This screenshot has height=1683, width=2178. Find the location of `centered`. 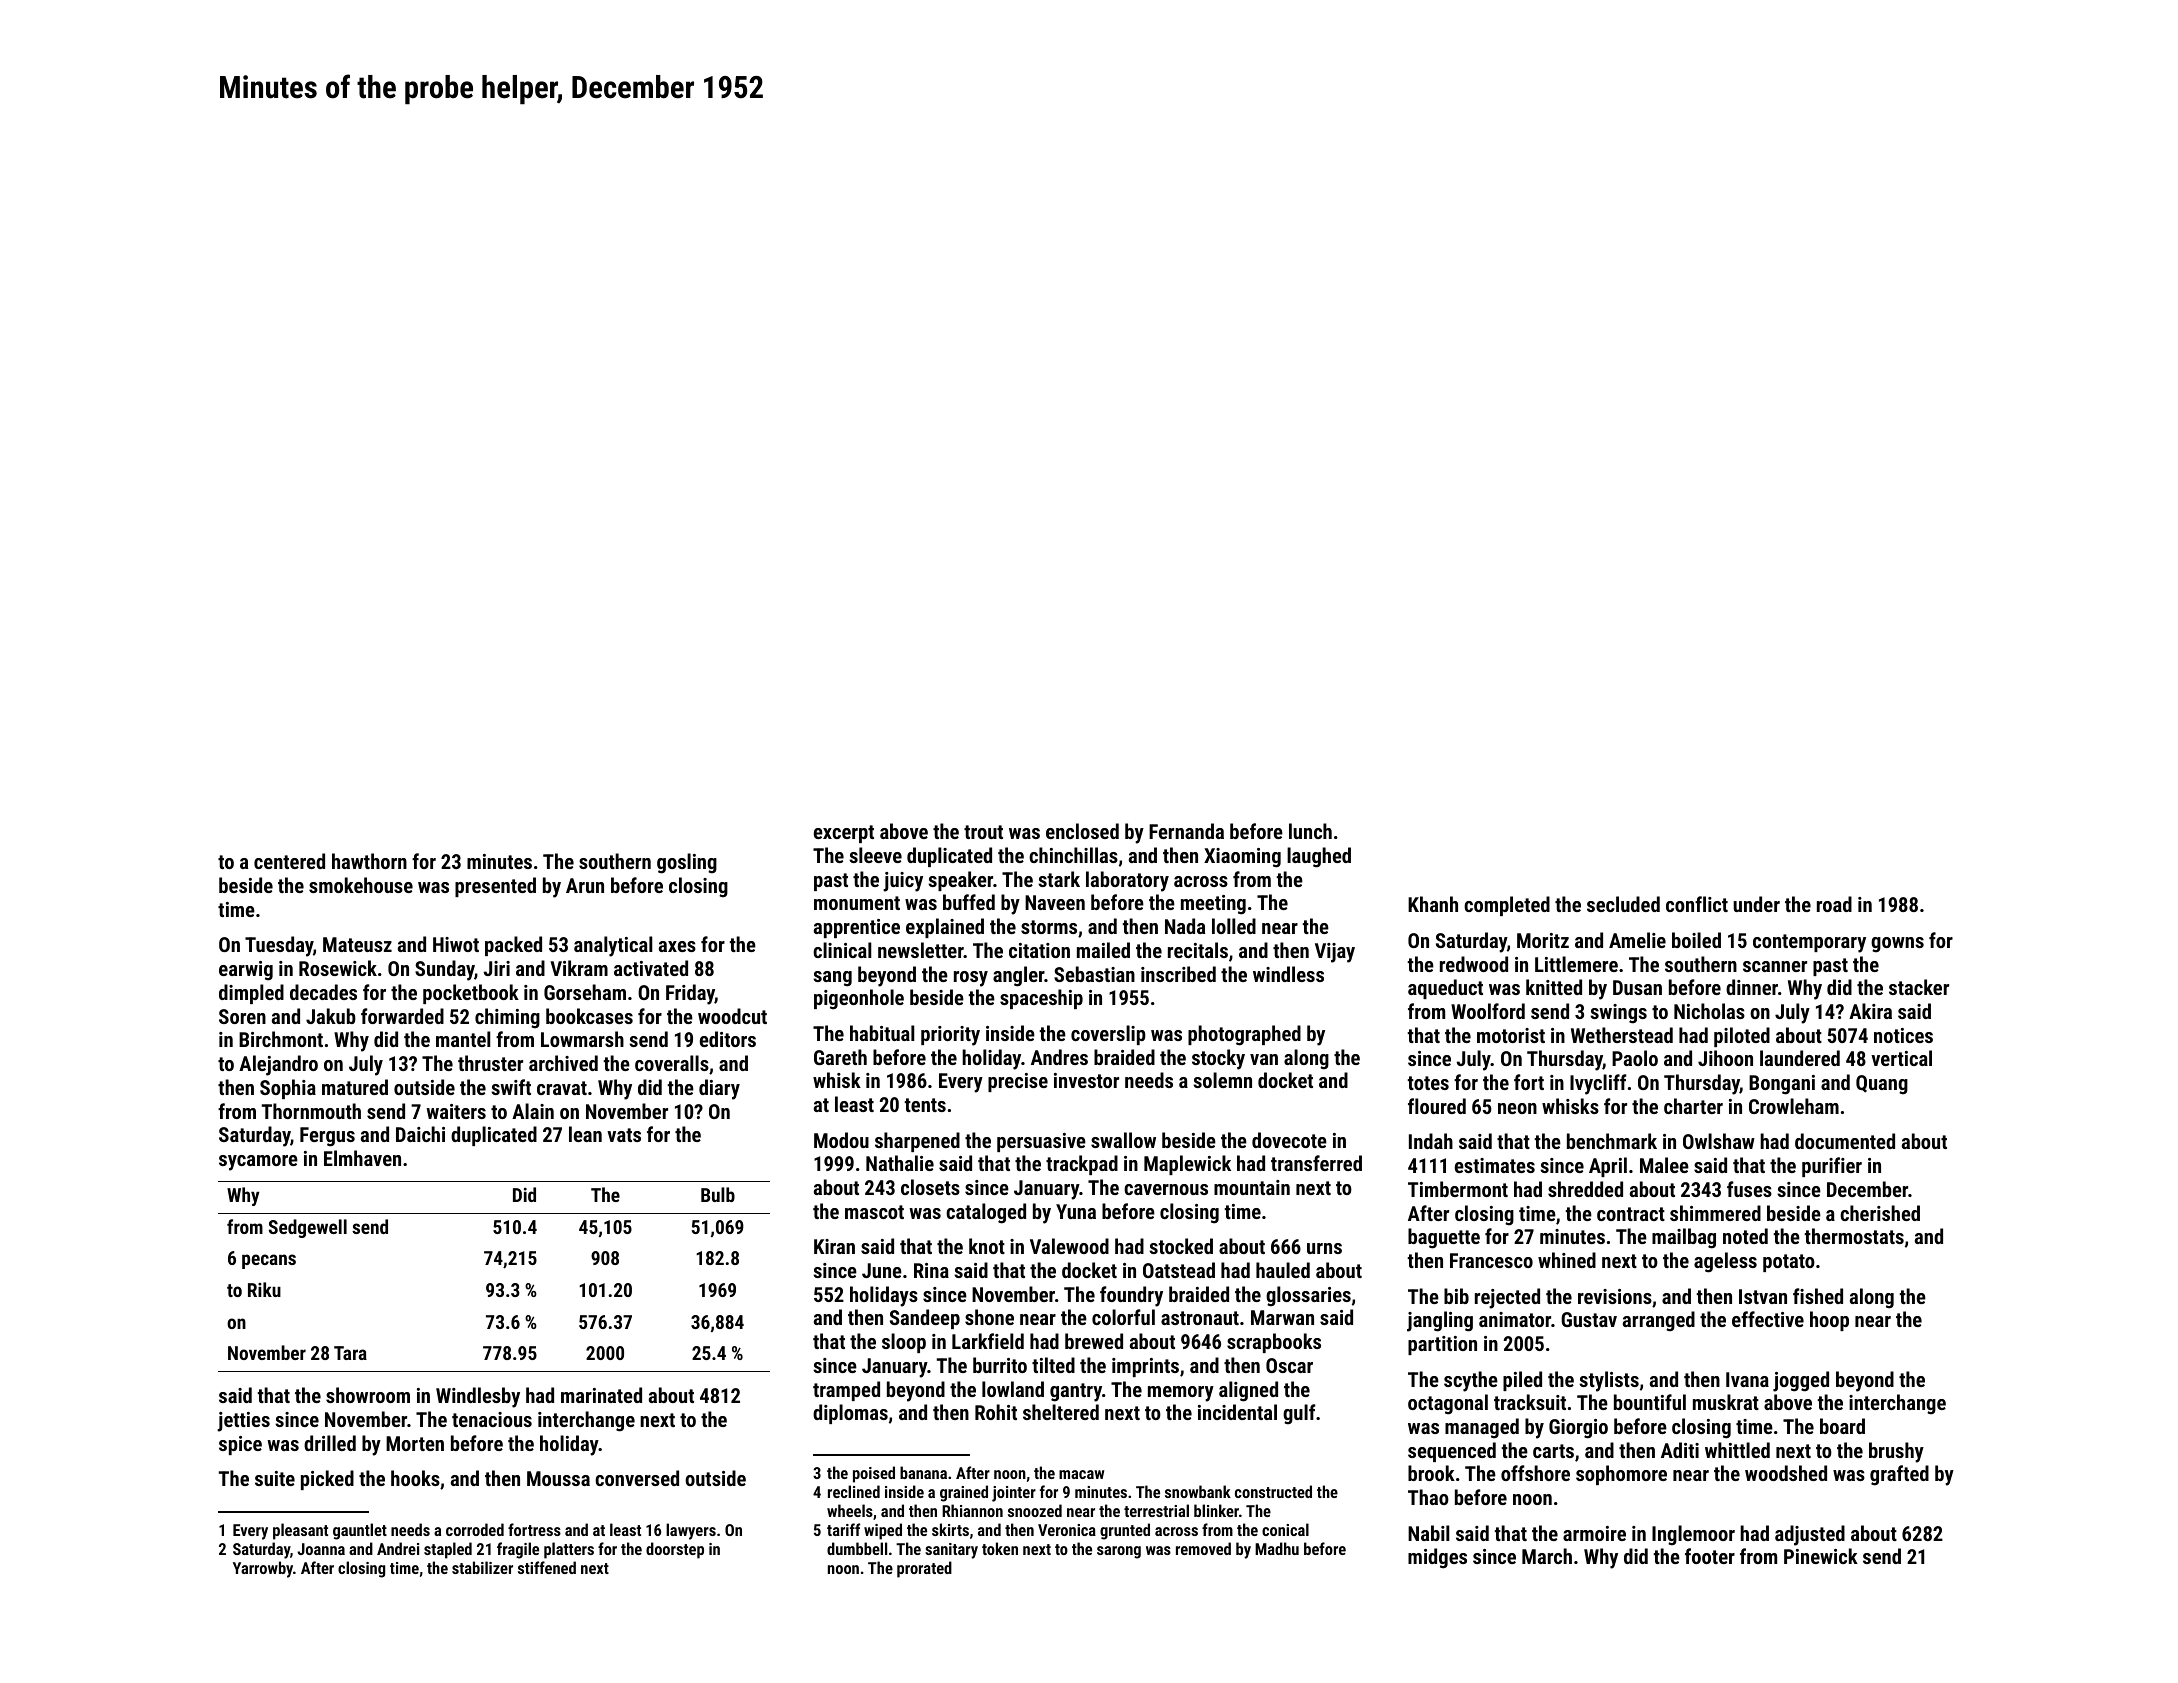

centered is located at coordinates (289, 861).
